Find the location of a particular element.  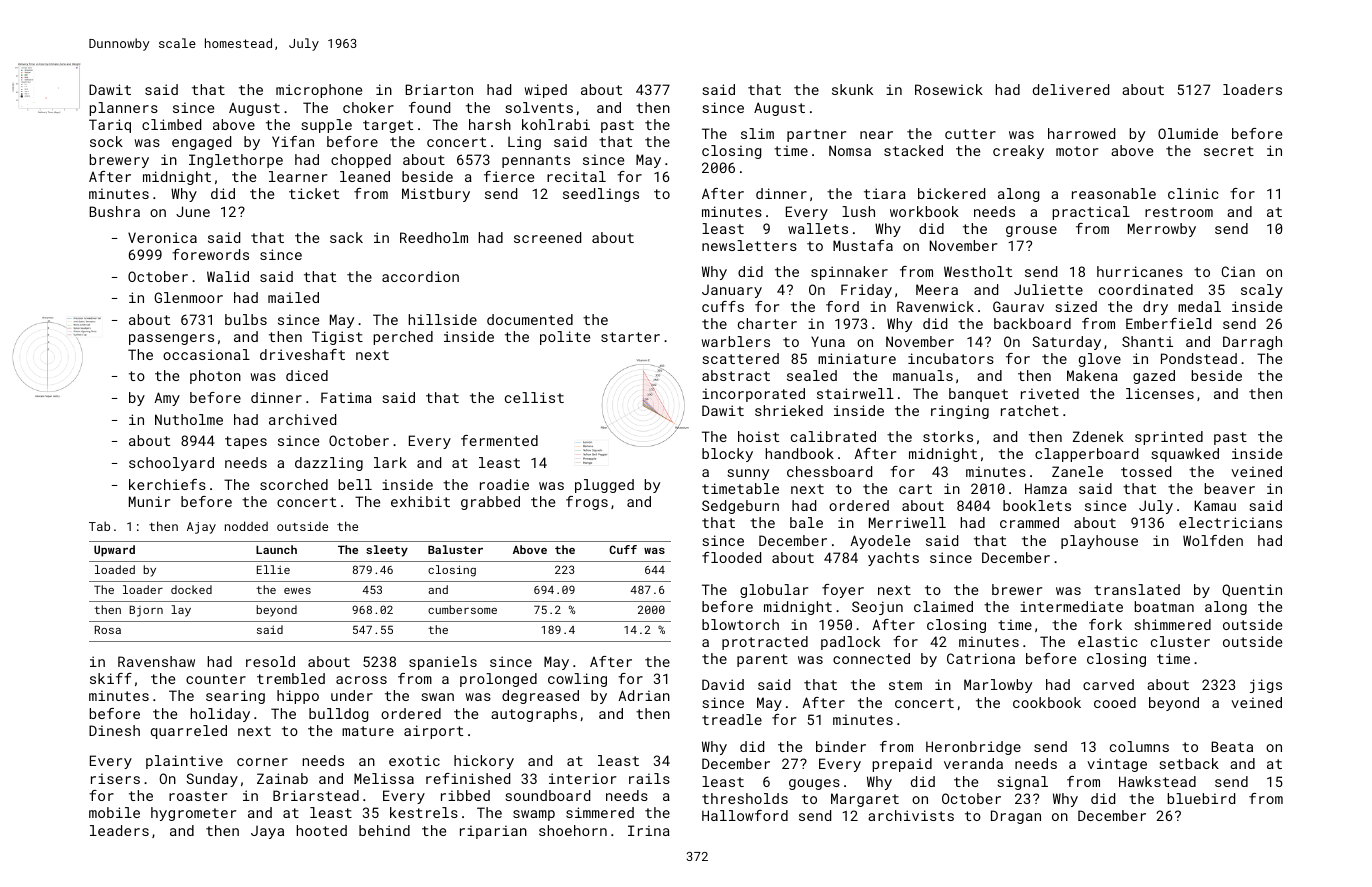

documented is located at coordinates (530, 319).
